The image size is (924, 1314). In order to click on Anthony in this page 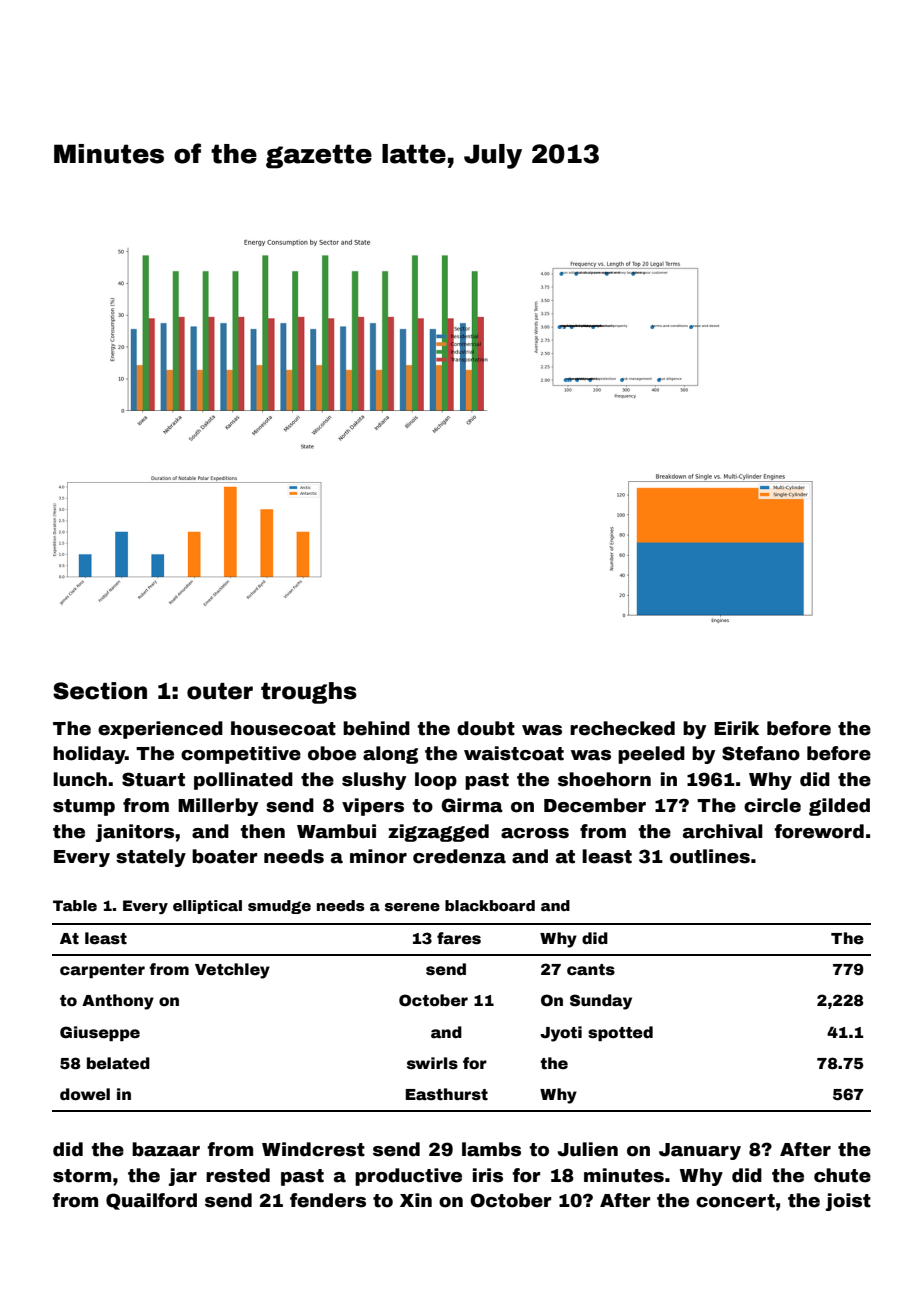, I will do `click(118, 1002)`.
